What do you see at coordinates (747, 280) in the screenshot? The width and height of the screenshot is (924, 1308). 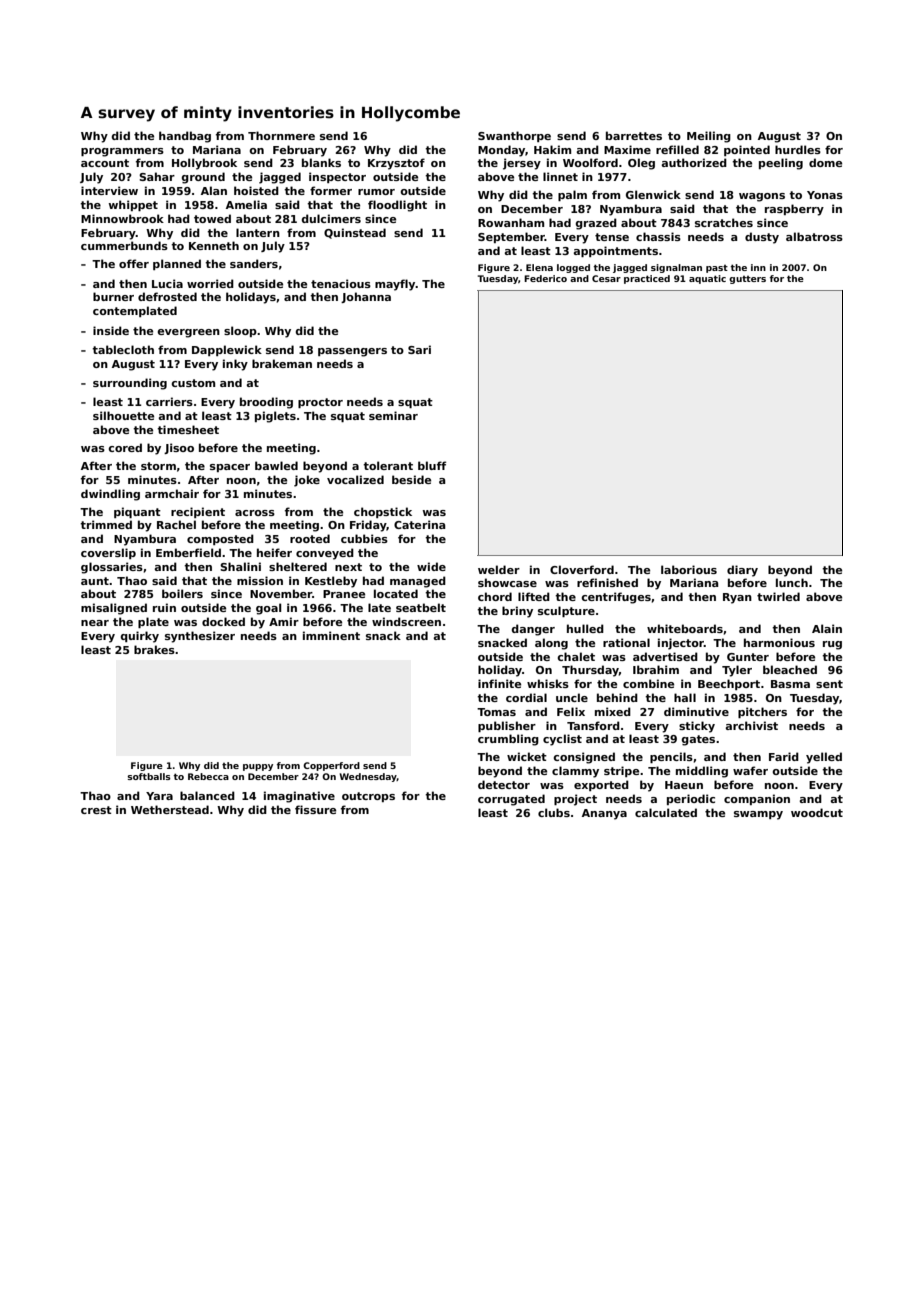 I see `gutters` at bounding box center [747, 280].
